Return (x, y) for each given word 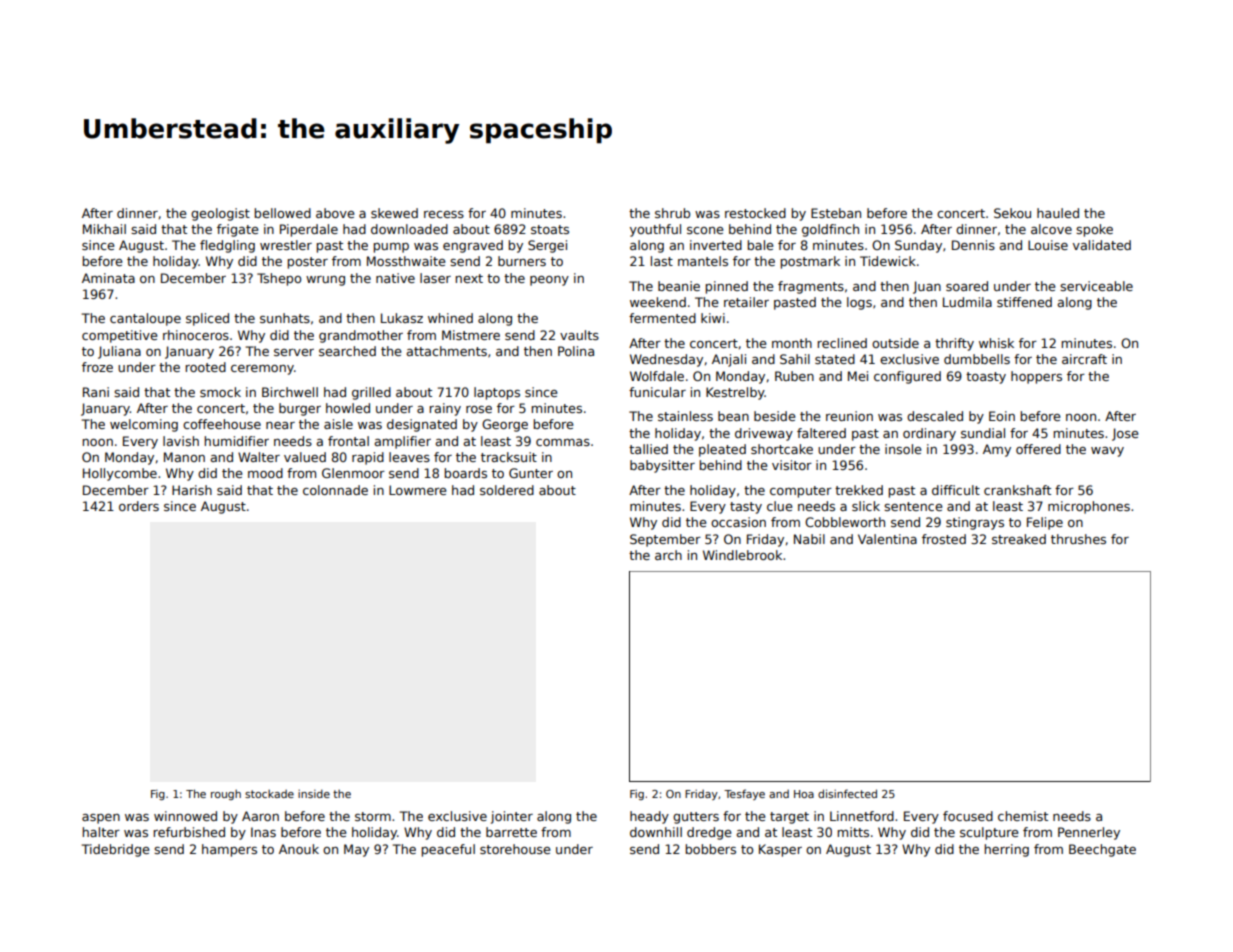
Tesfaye (744, 794)
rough (226, 795)
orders (139, 506)
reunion (849, 416)
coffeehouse (222, 424)
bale (760, 245)
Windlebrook (742, 555)
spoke (1094, 230)
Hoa (804, 794)
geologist (220, 214)
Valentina (887, 539)
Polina (576, 351)
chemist (1023, 816)
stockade (269, 794)
